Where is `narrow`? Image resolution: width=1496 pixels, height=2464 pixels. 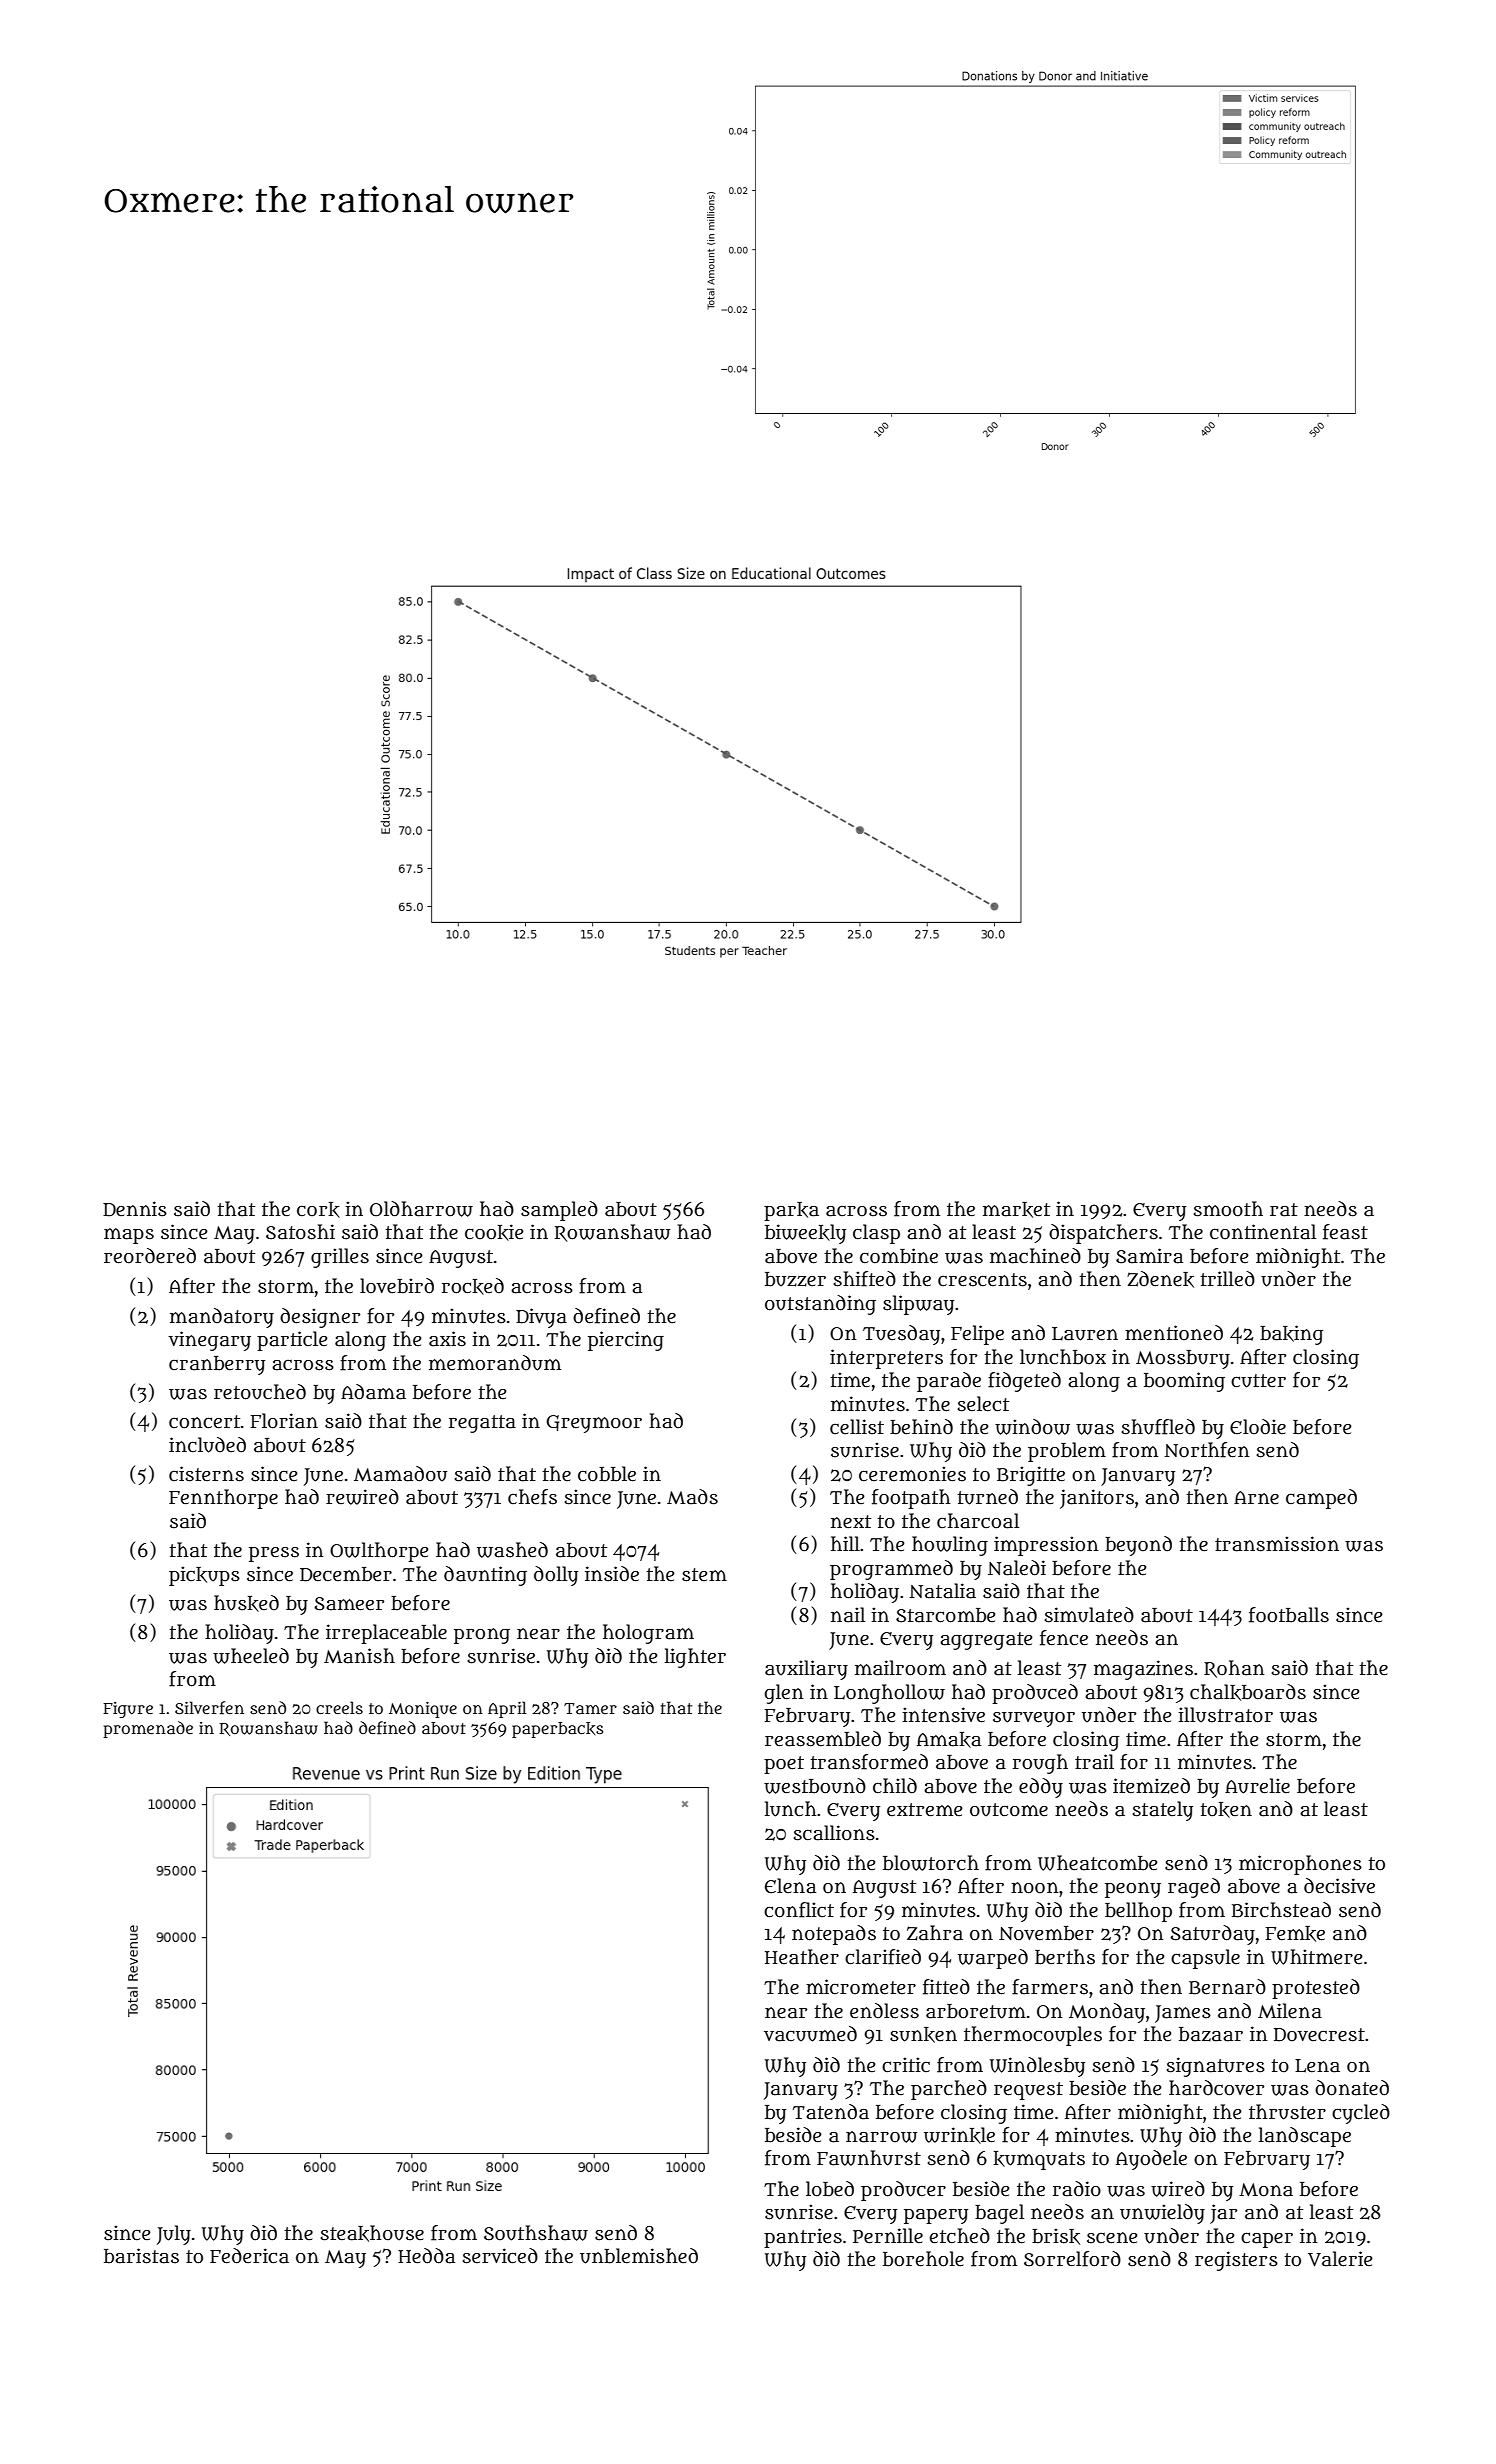
narrow is located at coordinates (881, 2137).
